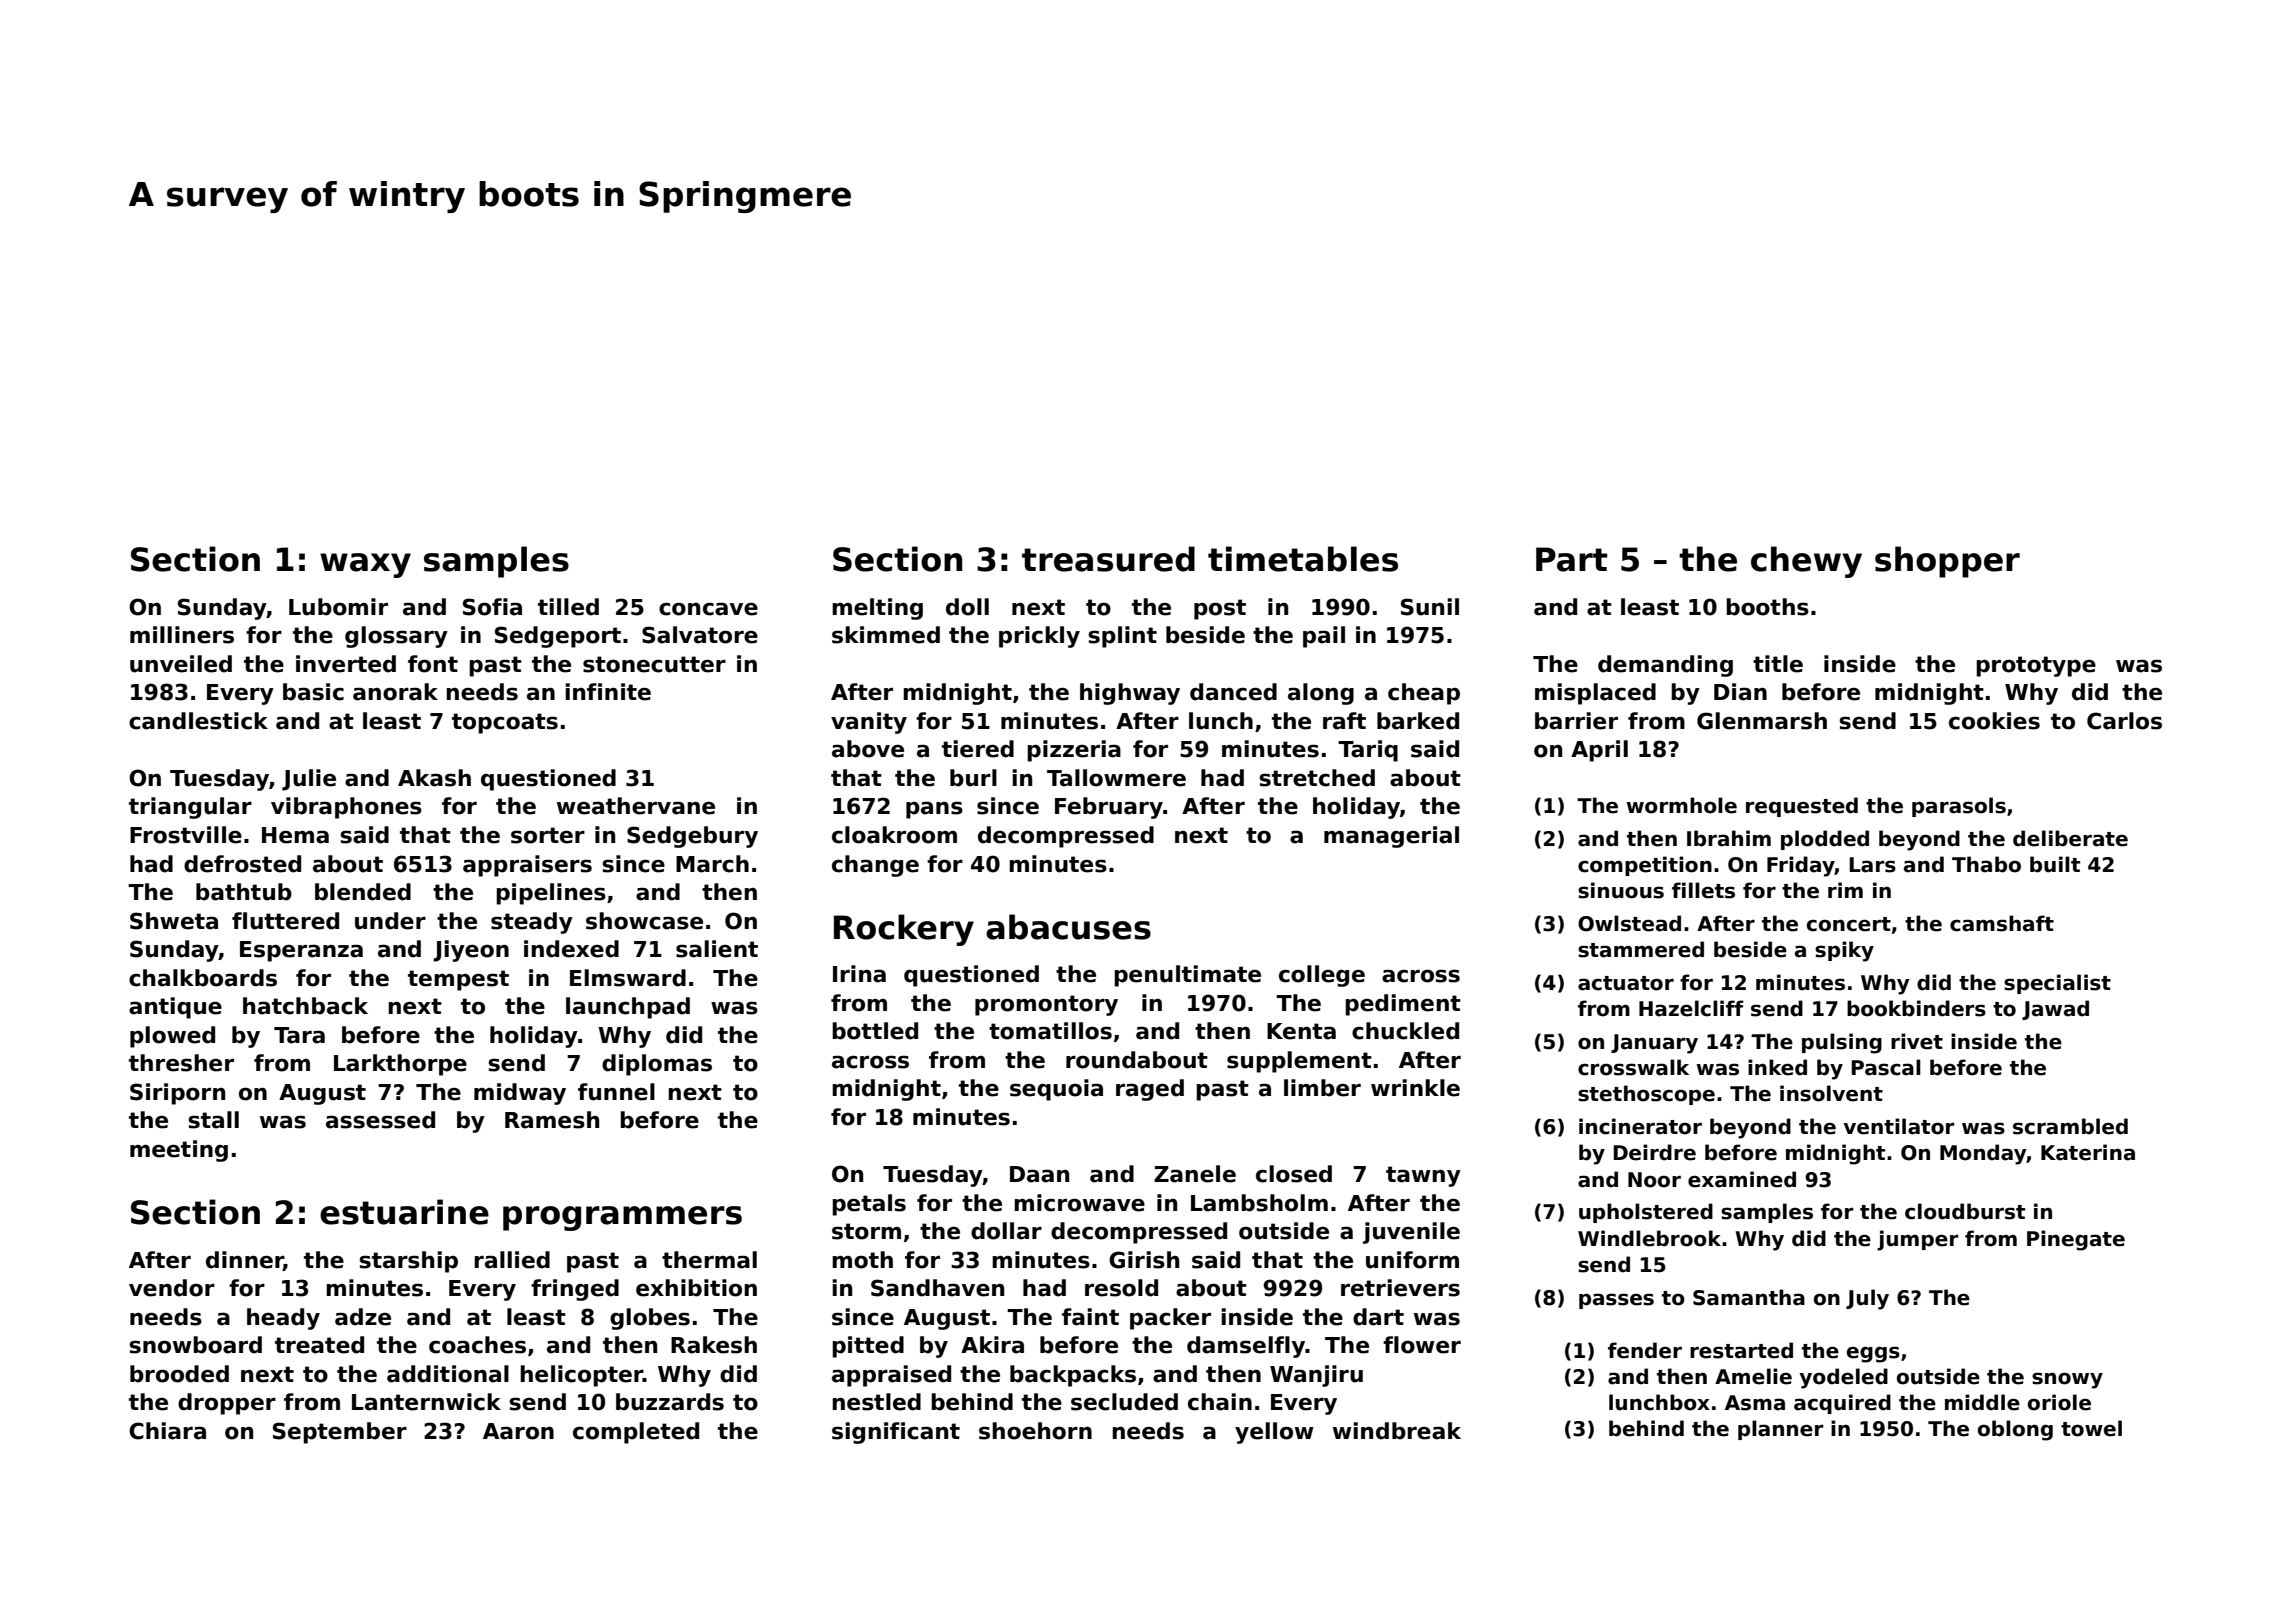  I want to click on shopper, so click(1947, 562).
